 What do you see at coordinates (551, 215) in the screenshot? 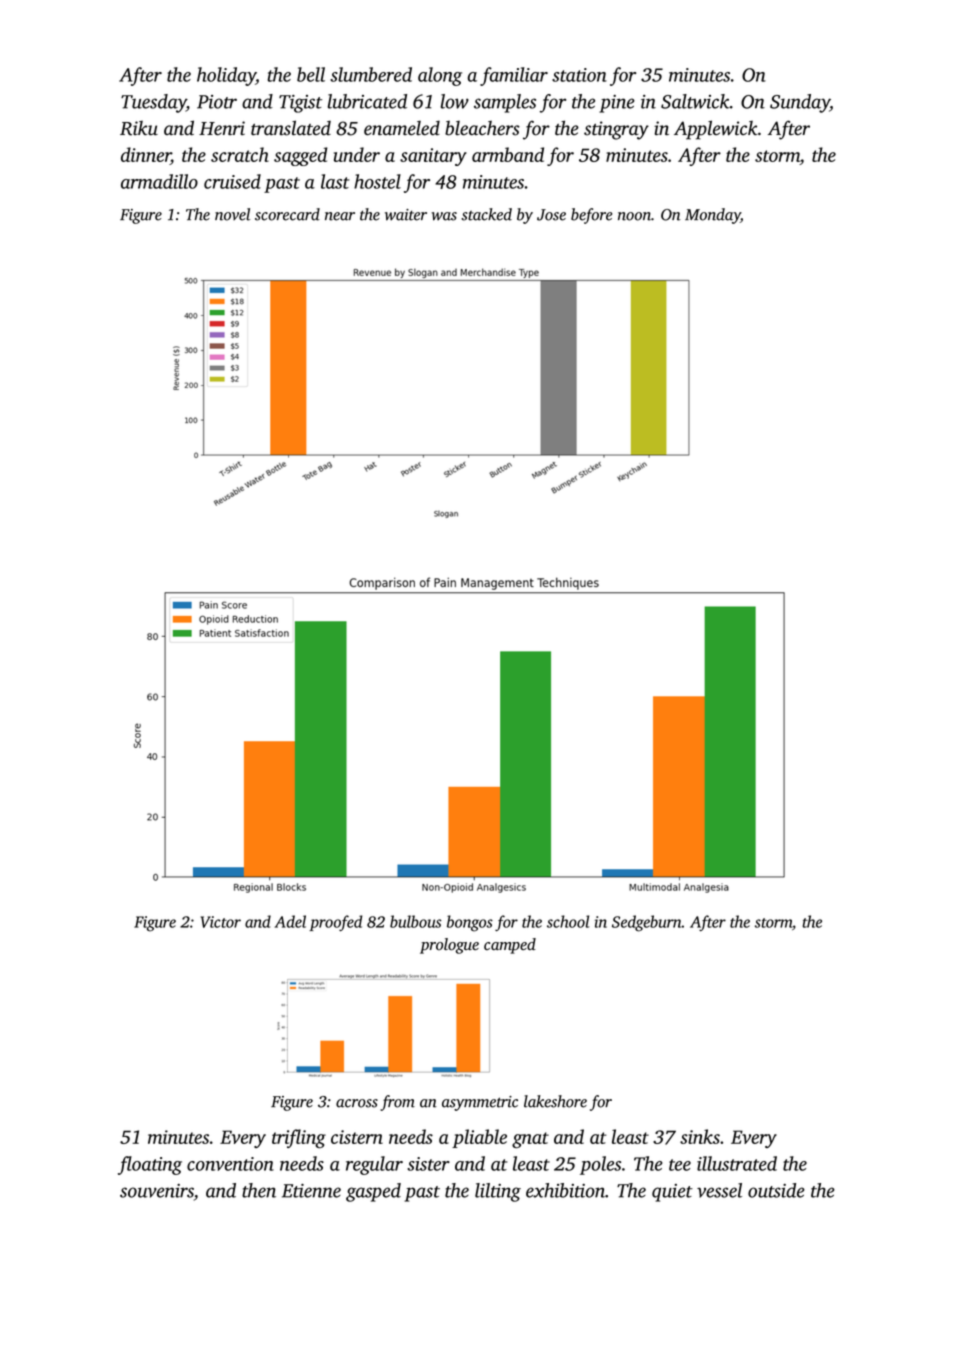
I see `Jose` at bounding box center [551, 215].
